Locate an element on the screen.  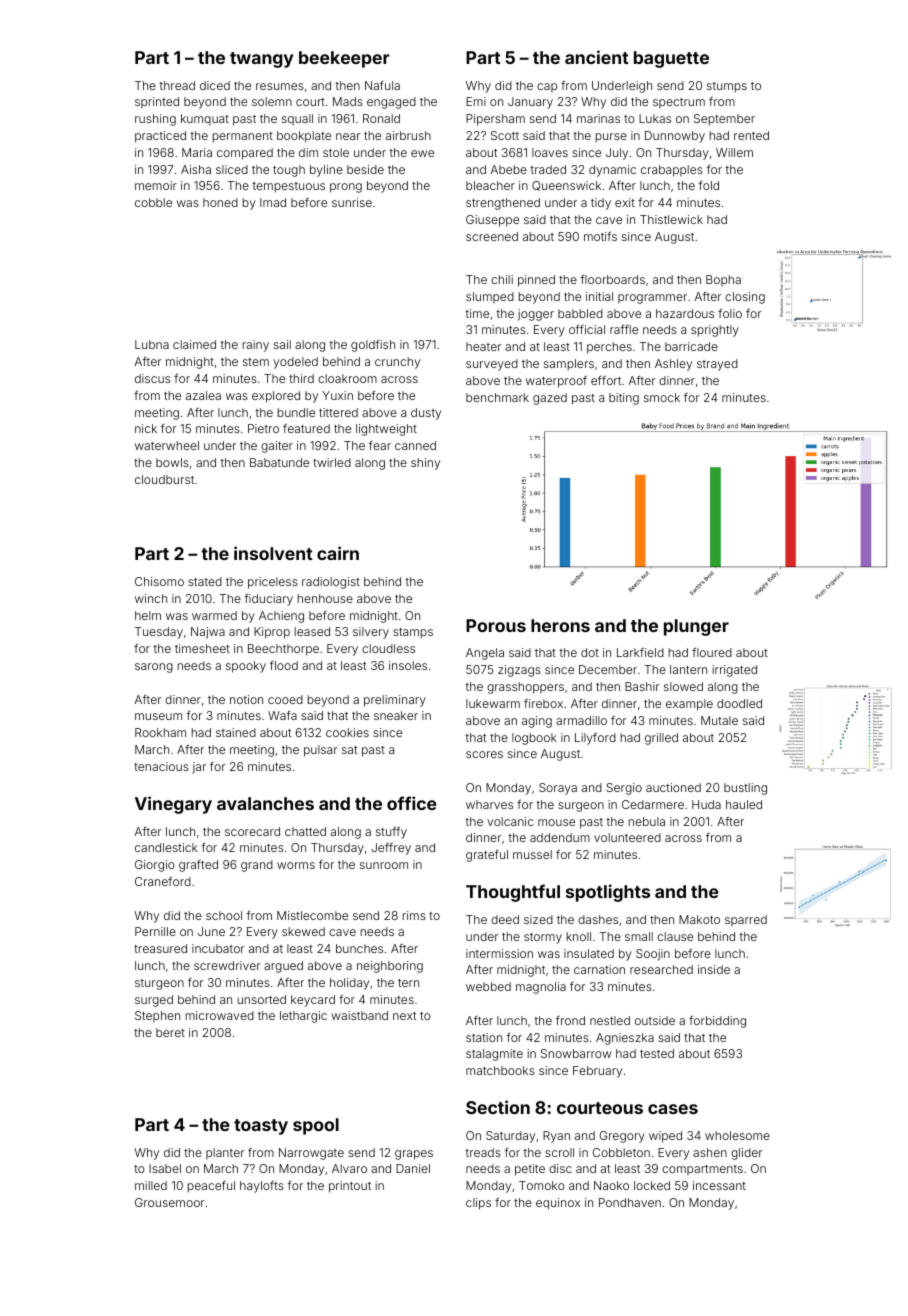
closing is located at coordinates (745, 298).
